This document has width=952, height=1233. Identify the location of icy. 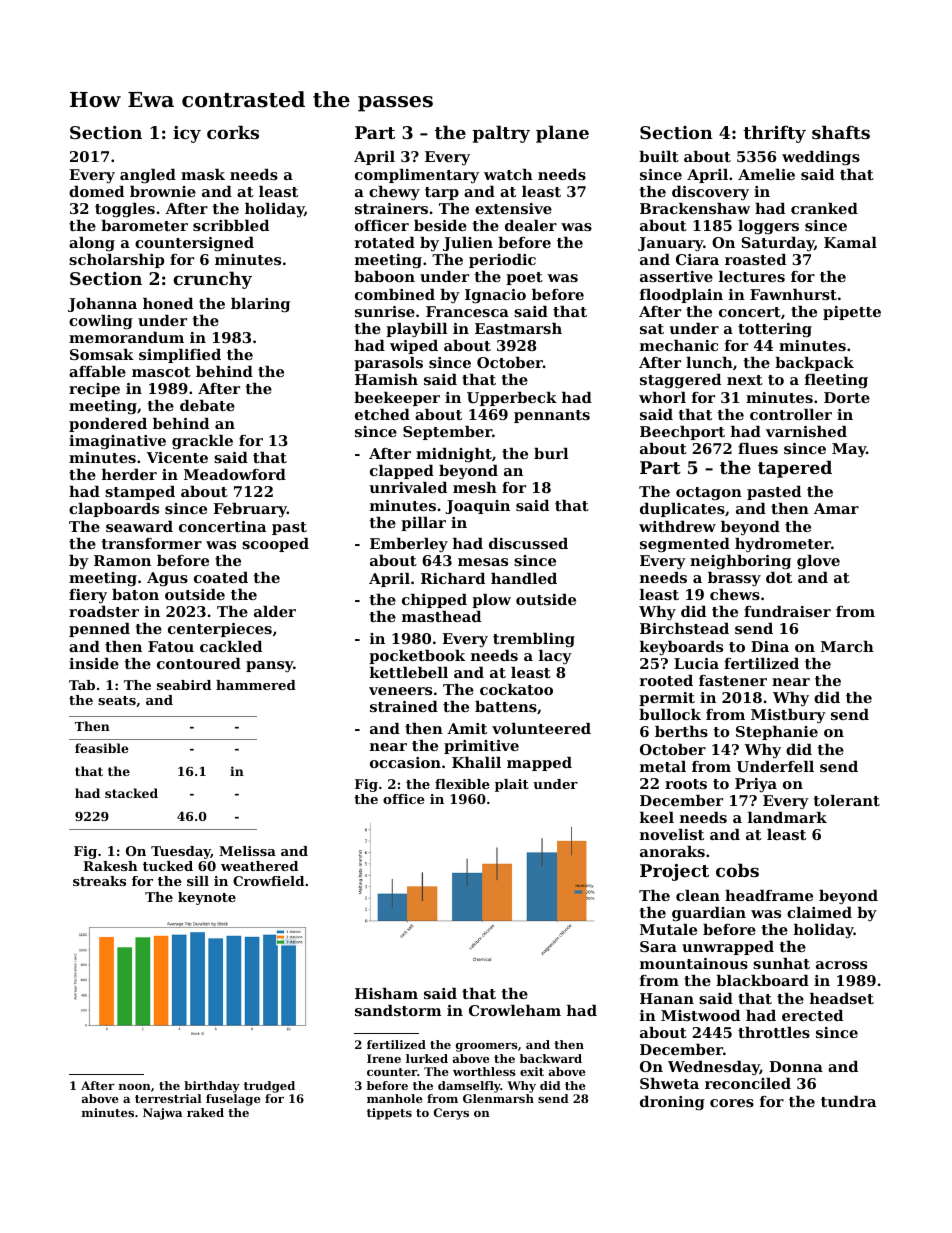
(187, 134).
